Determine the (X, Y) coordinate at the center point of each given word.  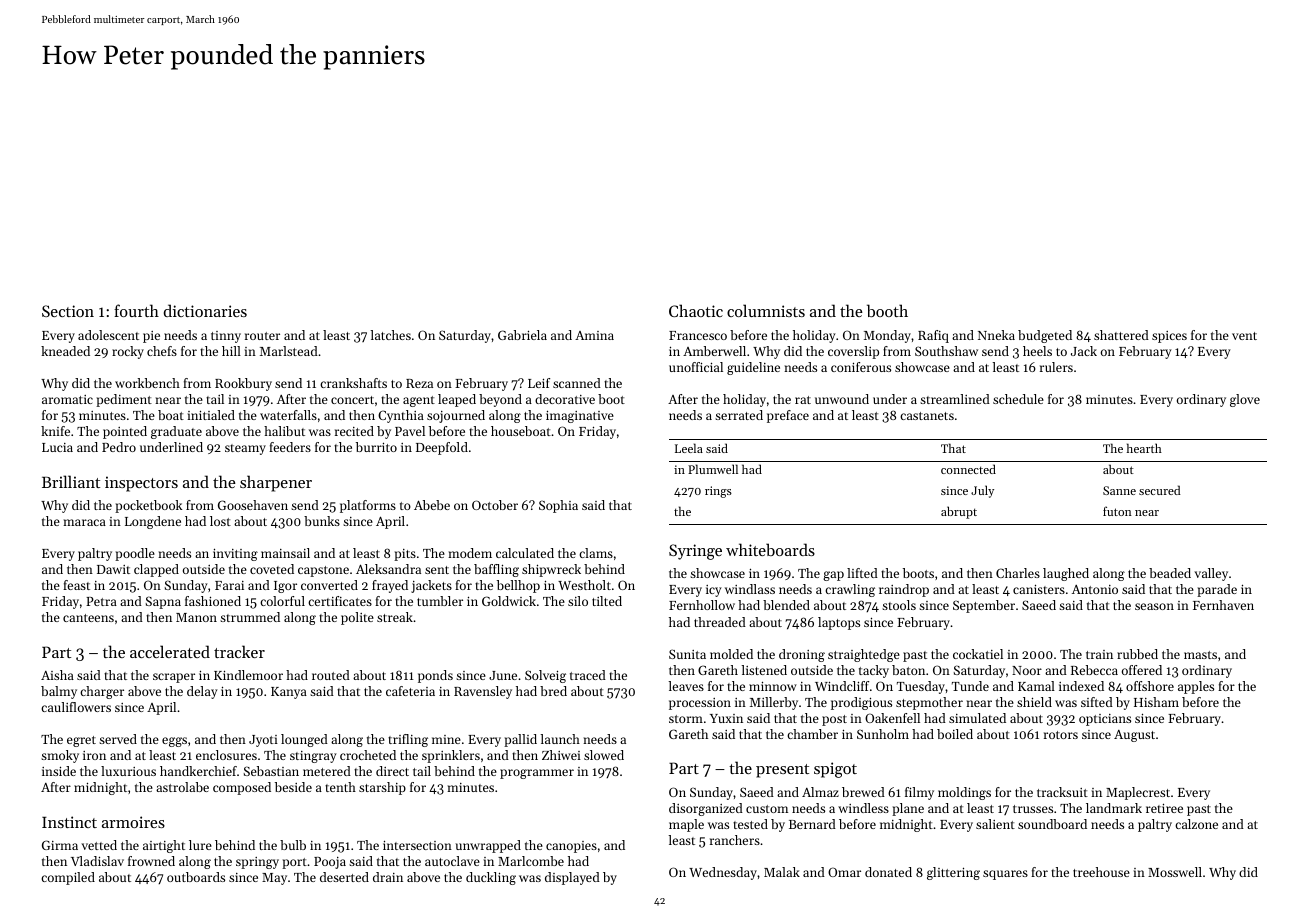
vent (1244, 336)
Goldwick (509, 601)
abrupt (959, 512)
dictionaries (205, 310)
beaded (1170, 573)
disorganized (706, 809)
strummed (250, 617)
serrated (739, 415)
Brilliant (71, 481)
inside (59, 771)
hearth (1144, 448)
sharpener (276, 483)
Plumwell (713, 469)
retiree (1164, 808)
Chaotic (696, 310)
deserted (344, 877)
